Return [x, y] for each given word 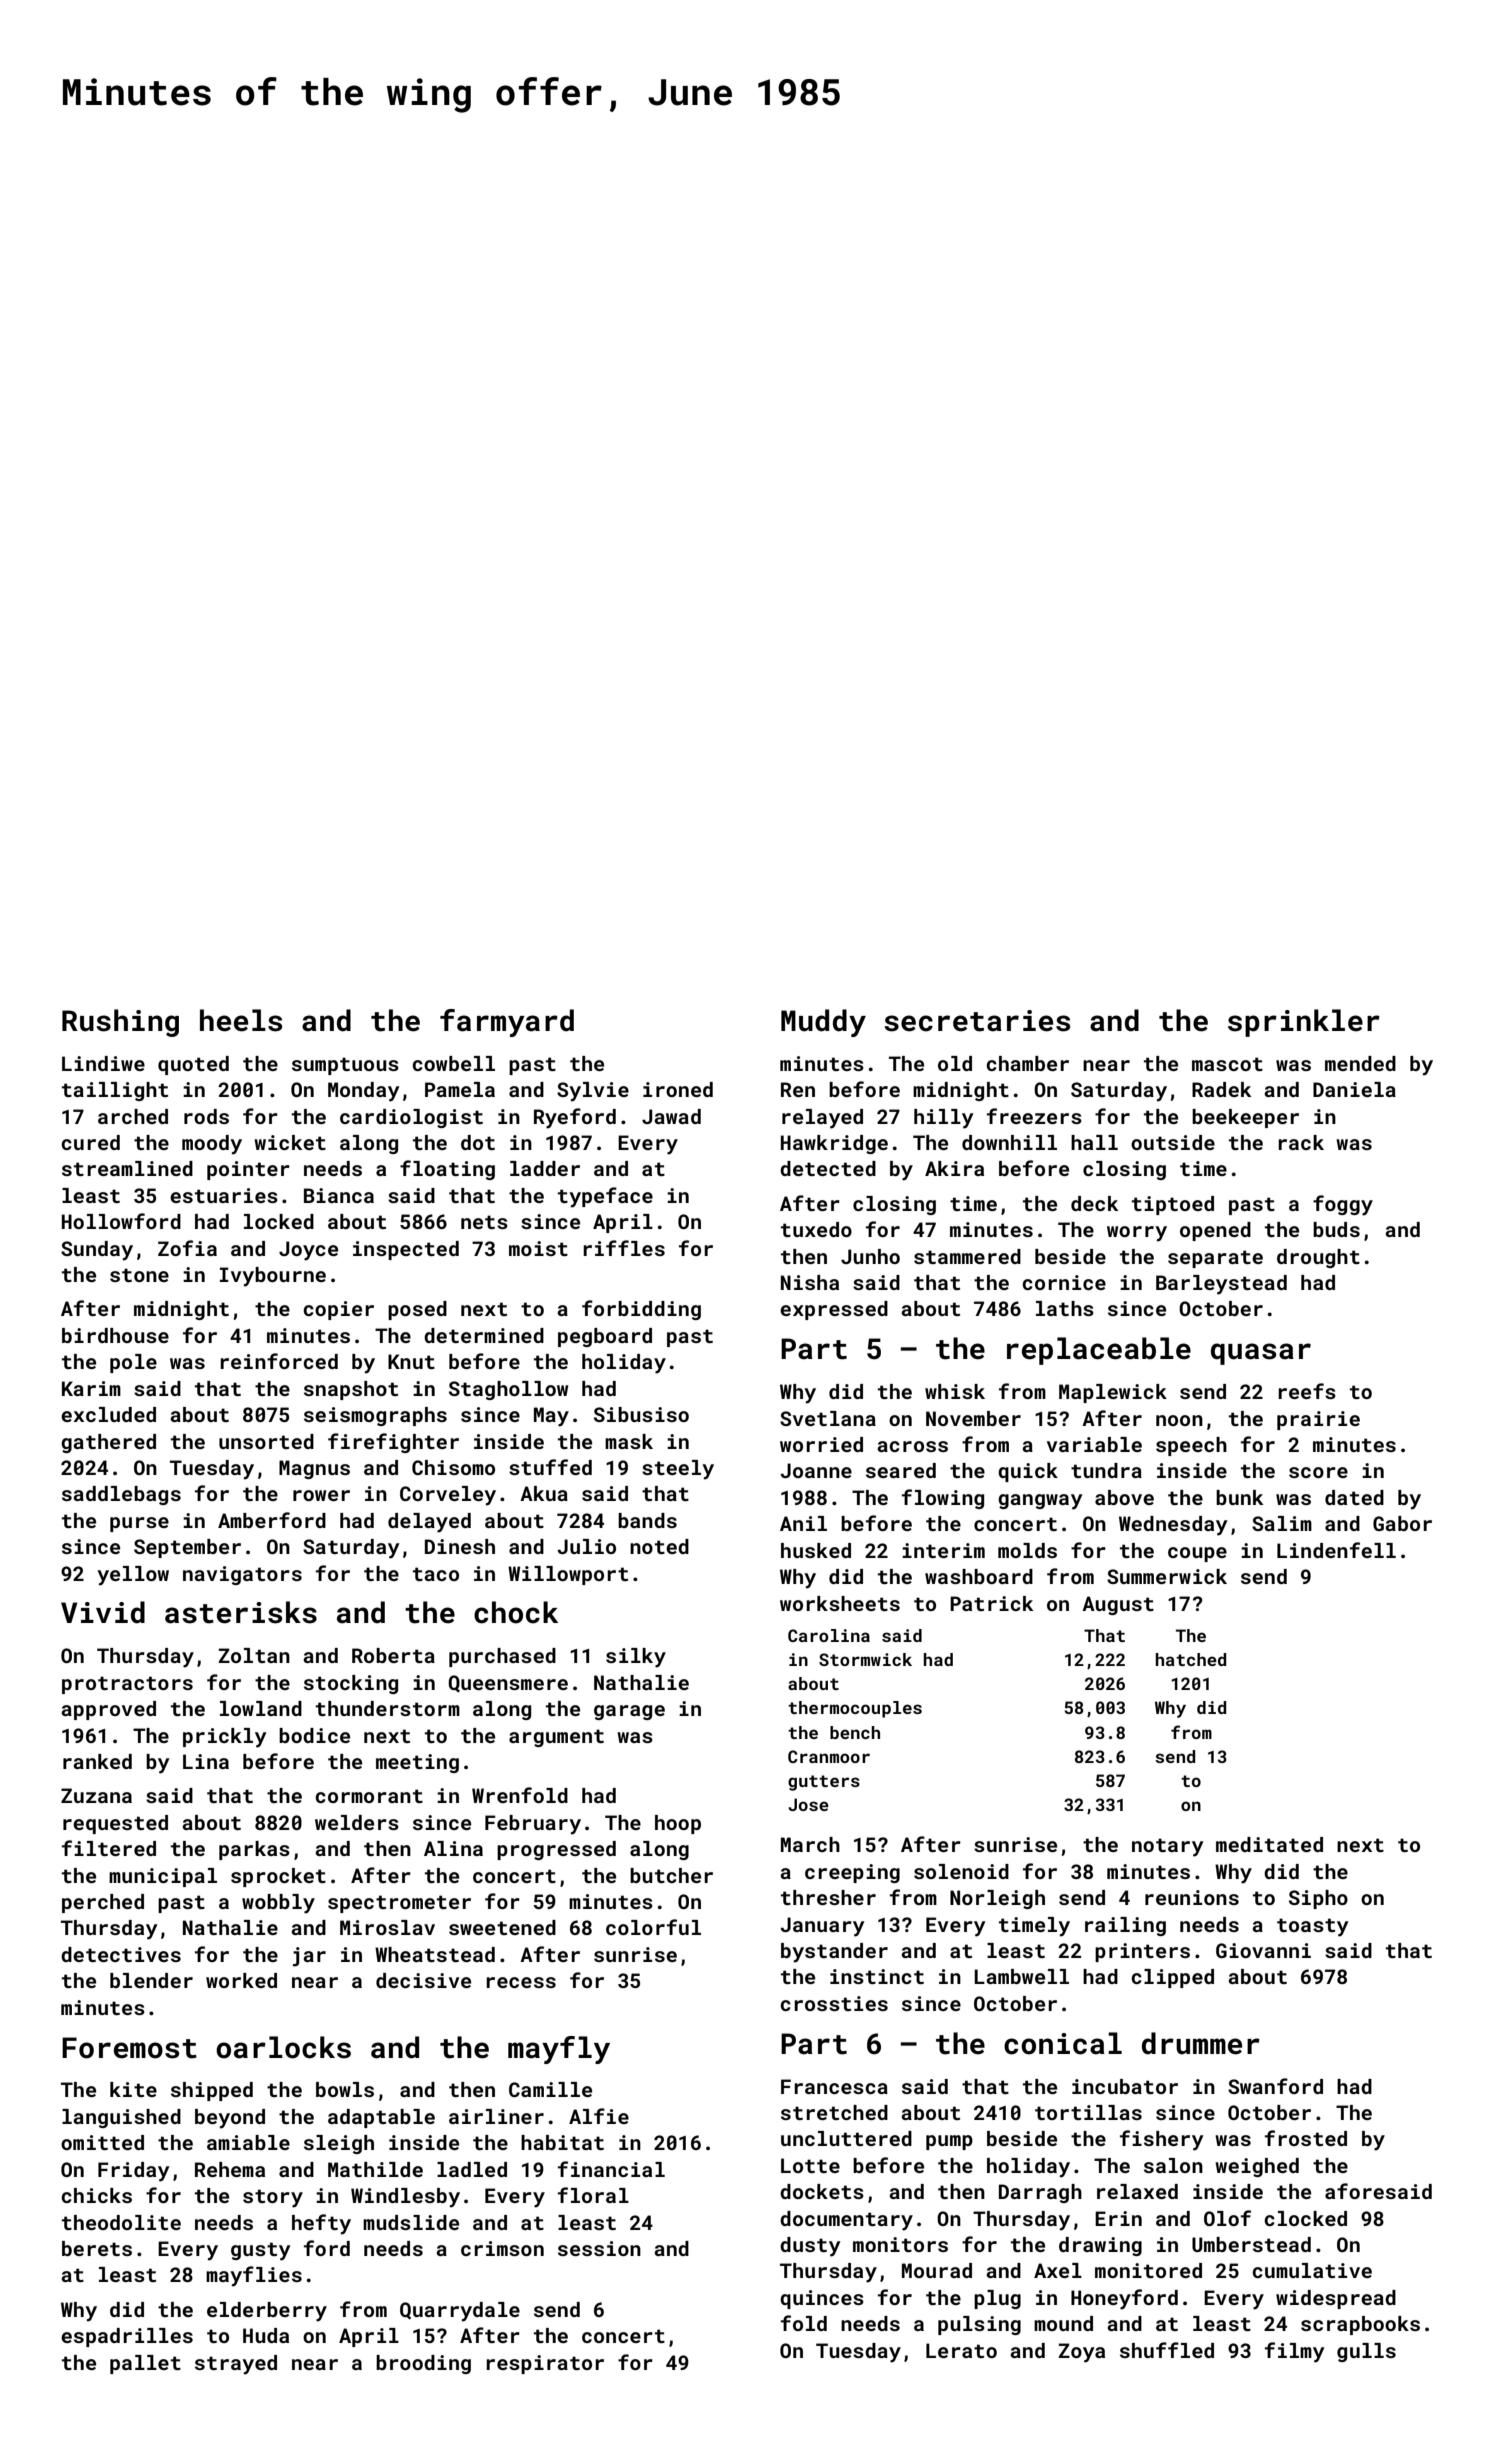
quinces [822, 2299]
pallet [145, 2364]
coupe [1197, 1554]
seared [901, 1470]
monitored [1148, 2270]
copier [338, 1310]
